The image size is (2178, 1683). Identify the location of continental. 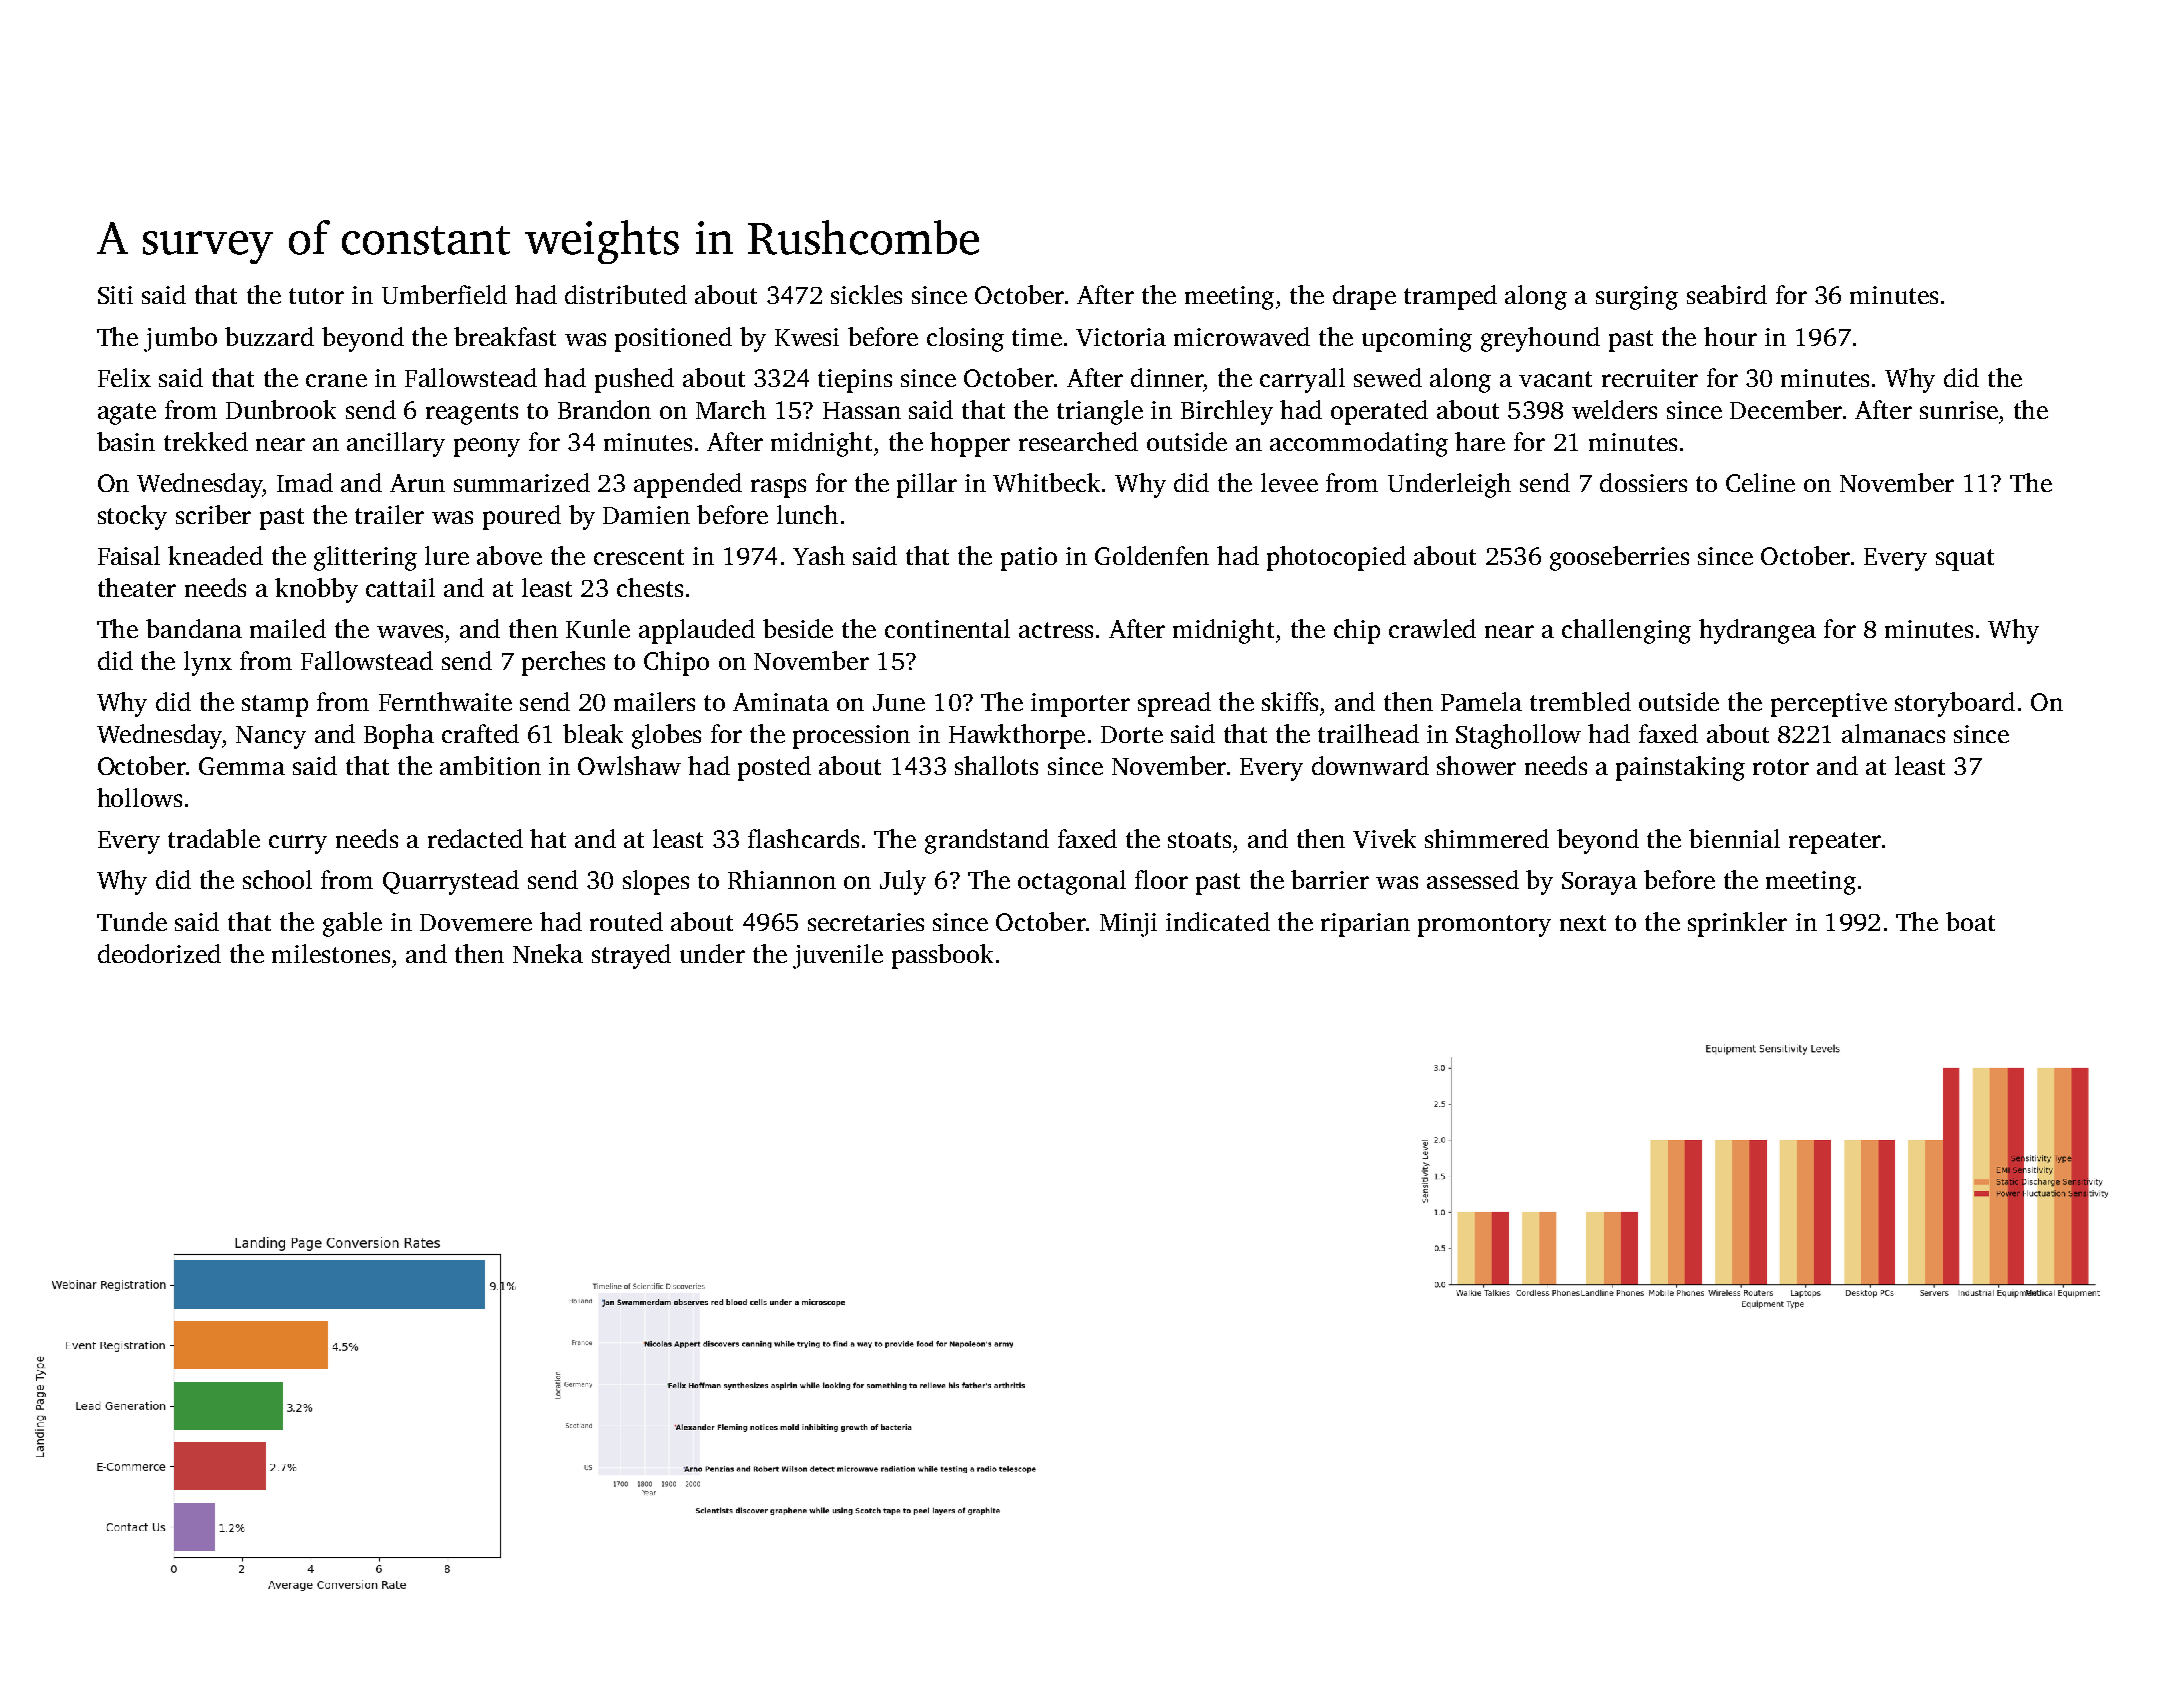
(947, 628).
